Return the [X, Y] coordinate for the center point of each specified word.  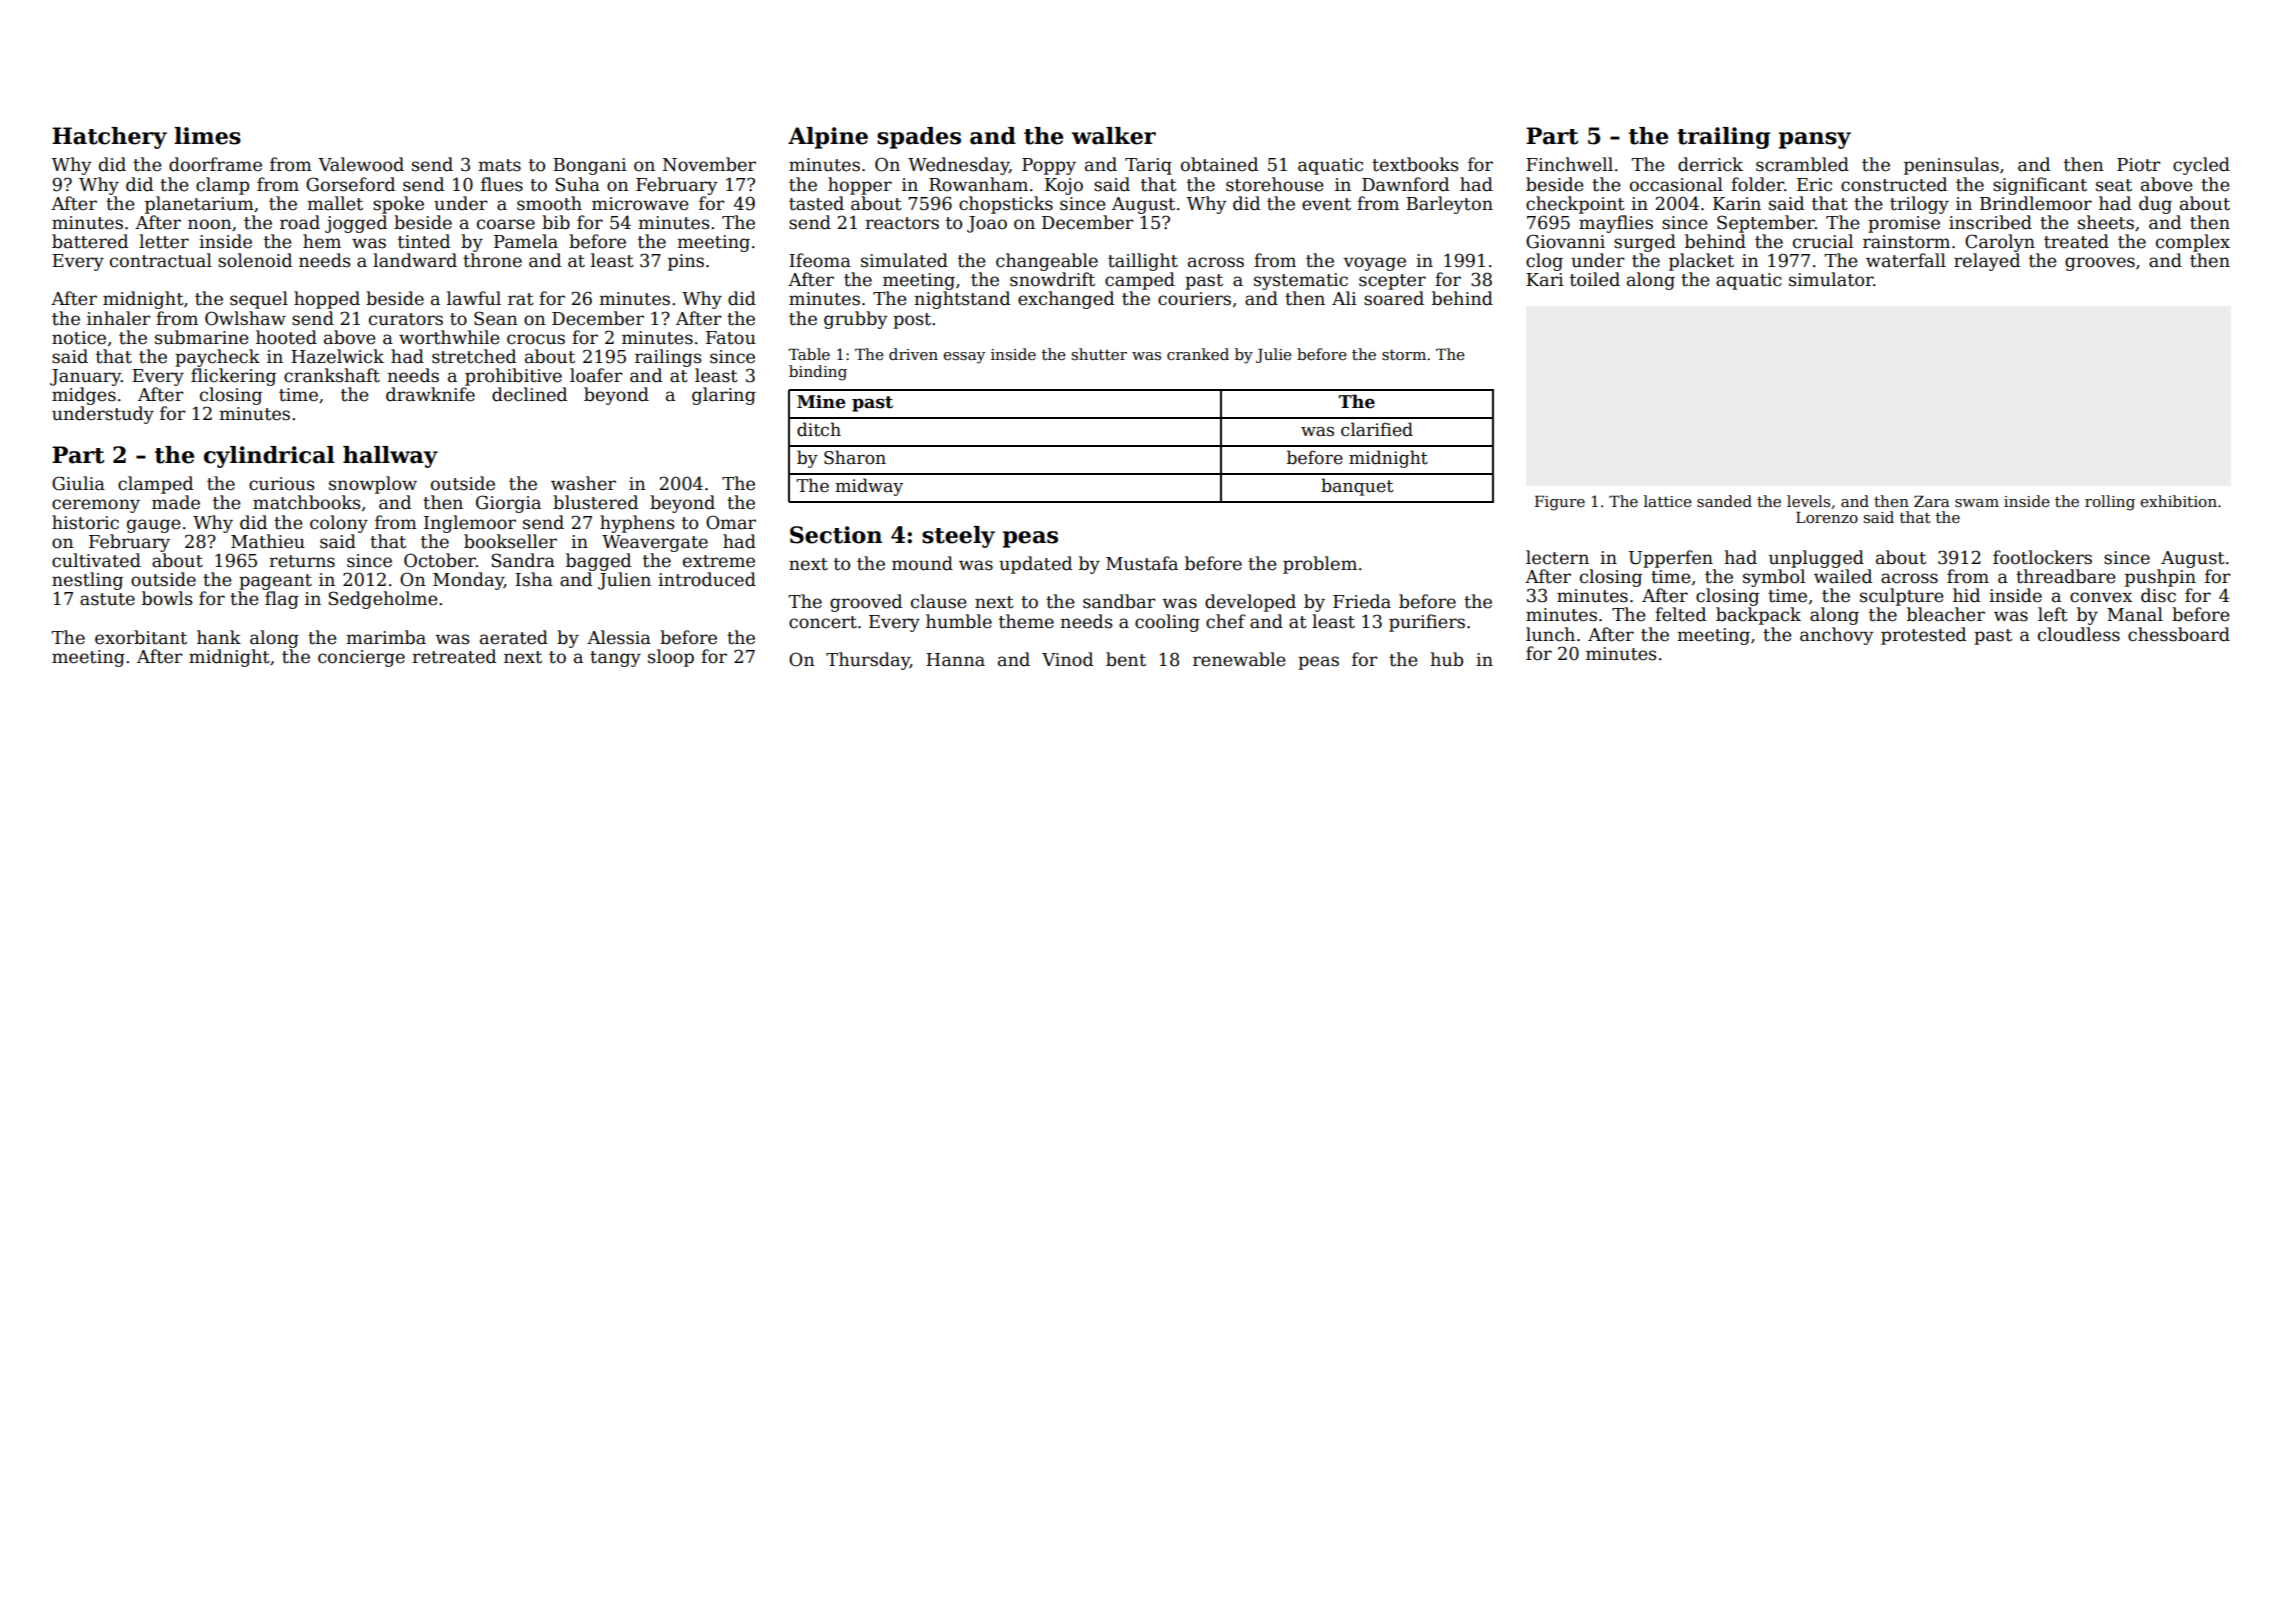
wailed [1843, 576]
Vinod [1067, 659]
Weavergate [655, 543]
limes [207, 136]
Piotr [2138, 165]
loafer [596, 375]
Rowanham [978, 184]
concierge [361, 658]
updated [1035, 565]
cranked [1198, 354]
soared [1394, 298]
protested [1923, 636]
